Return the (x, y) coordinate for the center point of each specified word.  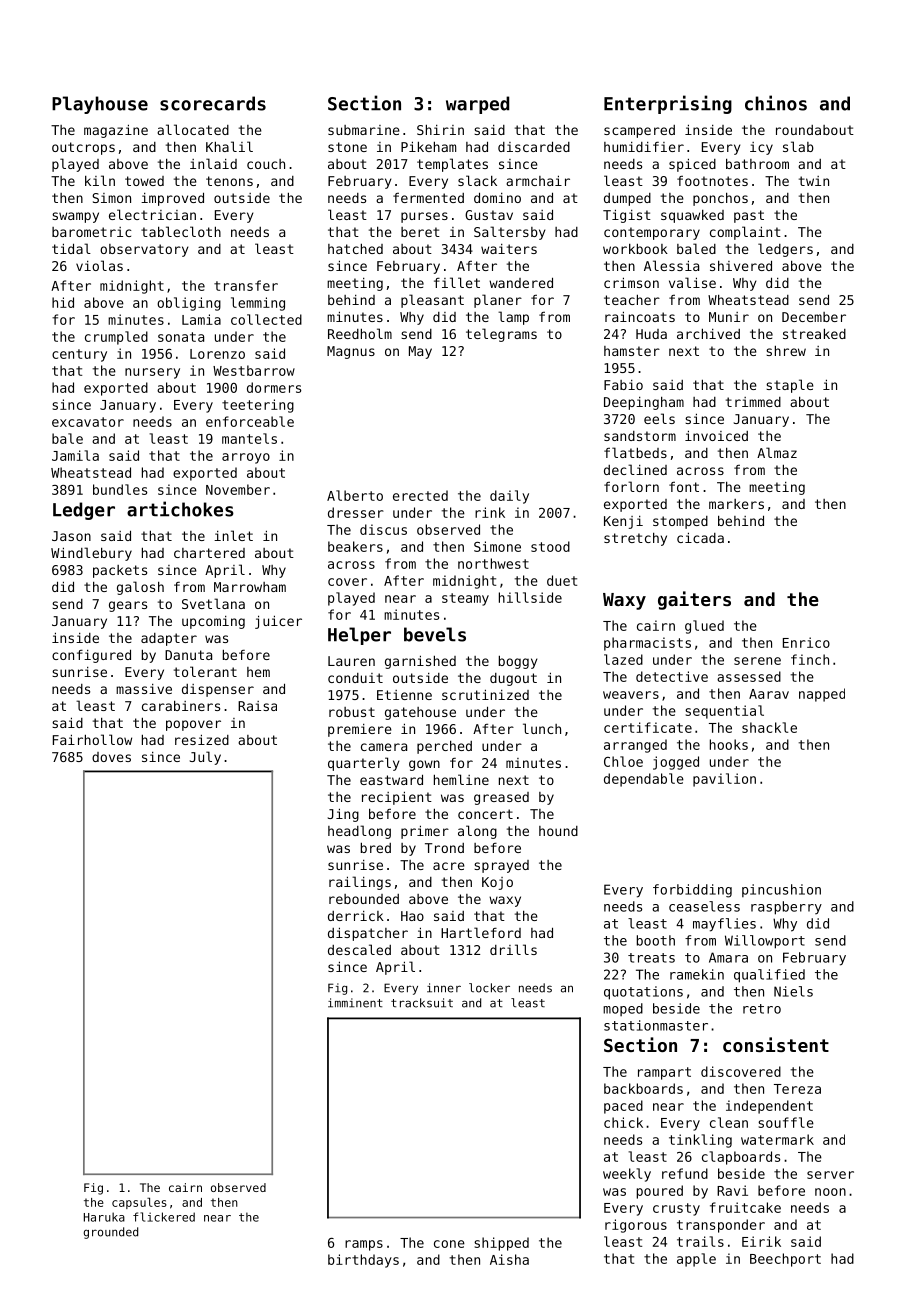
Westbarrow (254, 370)
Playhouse (100, 105)
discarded (534, 146)
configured (91, 656)
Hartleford (481, 932)
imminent (355, 1003)
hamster (632, 351)
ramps (364, 1245)
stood (550, 546)
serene (757, 661)
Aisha (509, 1259)
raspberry (786, 908)
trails (700, 1241)
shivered (741, 265)
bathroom (757, 164)
